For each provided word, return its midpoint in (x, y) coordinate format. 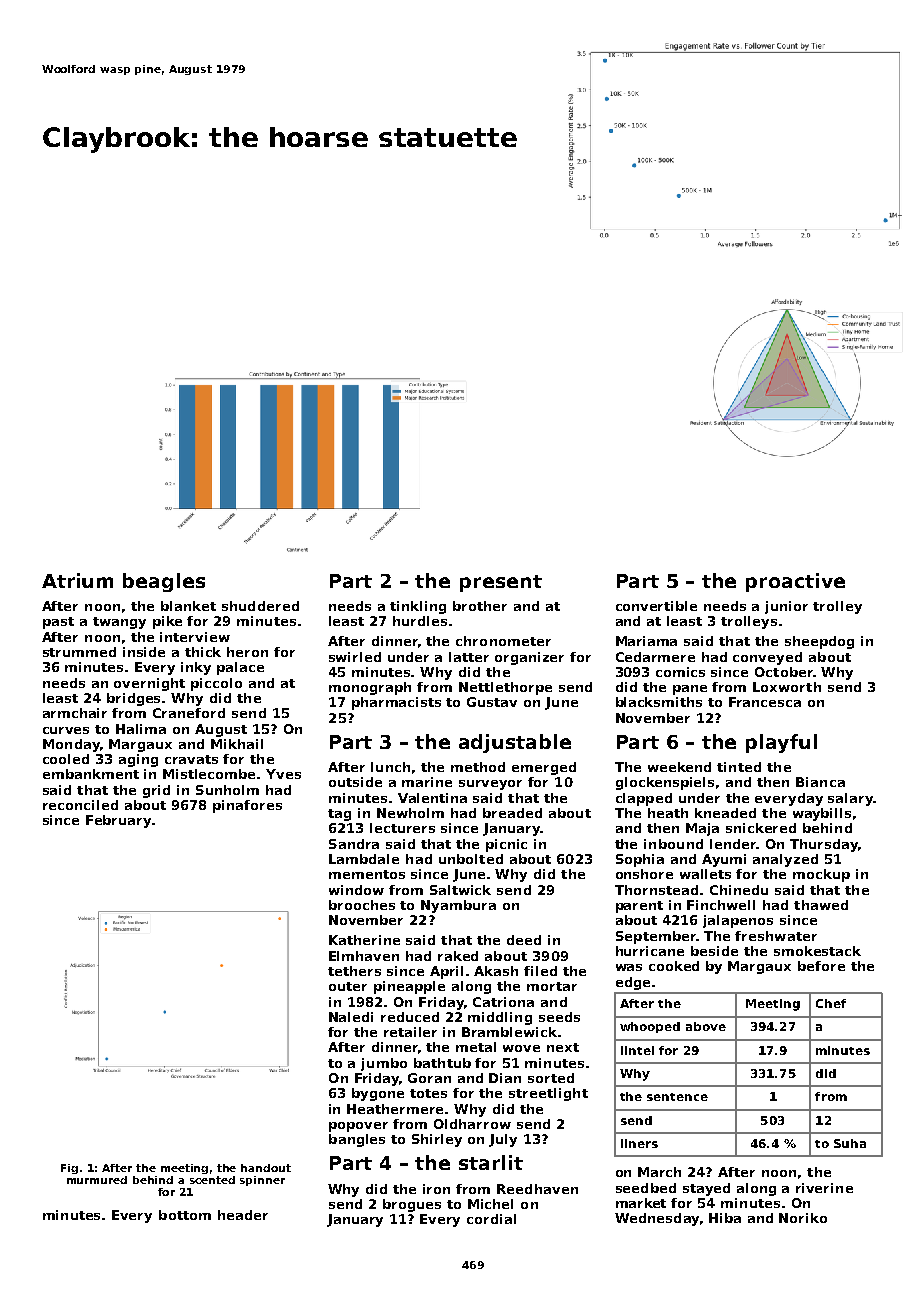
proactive (795, 582)
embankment (91, 774)
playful (781, 743)
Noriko (803, 1218)
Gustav (492, 702)
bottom (185, 1215)
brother (480, 606)
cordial (491, 1219)
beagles (164, 582)
